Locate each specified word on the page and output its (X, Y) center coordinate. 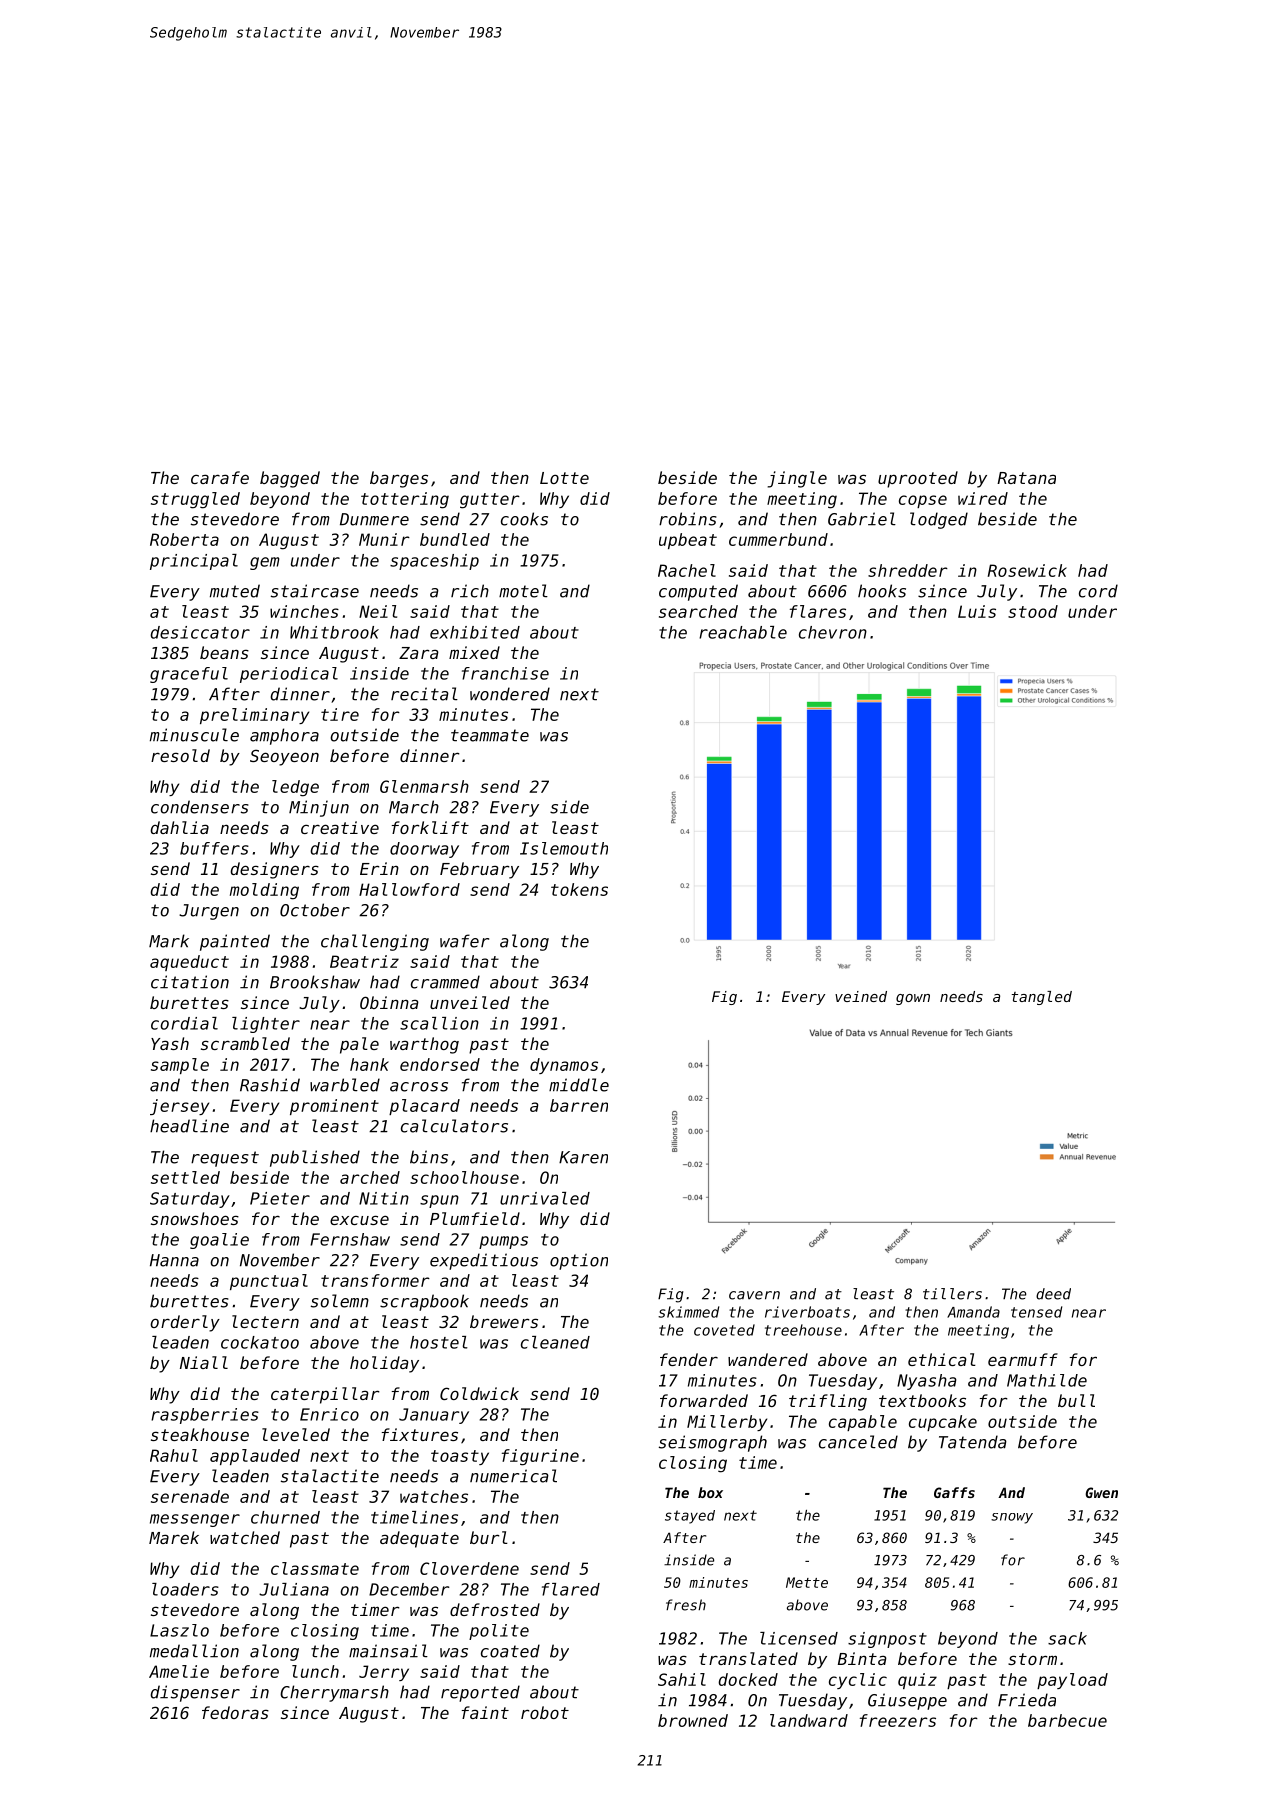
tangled (1041, 998)
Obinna (389, 1002)
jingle (797, 479)
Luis (977, 611)
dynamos (564, 1066)
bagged (290, 479)
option (579, 1261)
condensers (200, 807)
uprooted (918, 479)
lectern (265, 1321)
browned (693, 1720)
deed (1053, 1294)
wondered (510, 694)
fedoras (235, 1712)
